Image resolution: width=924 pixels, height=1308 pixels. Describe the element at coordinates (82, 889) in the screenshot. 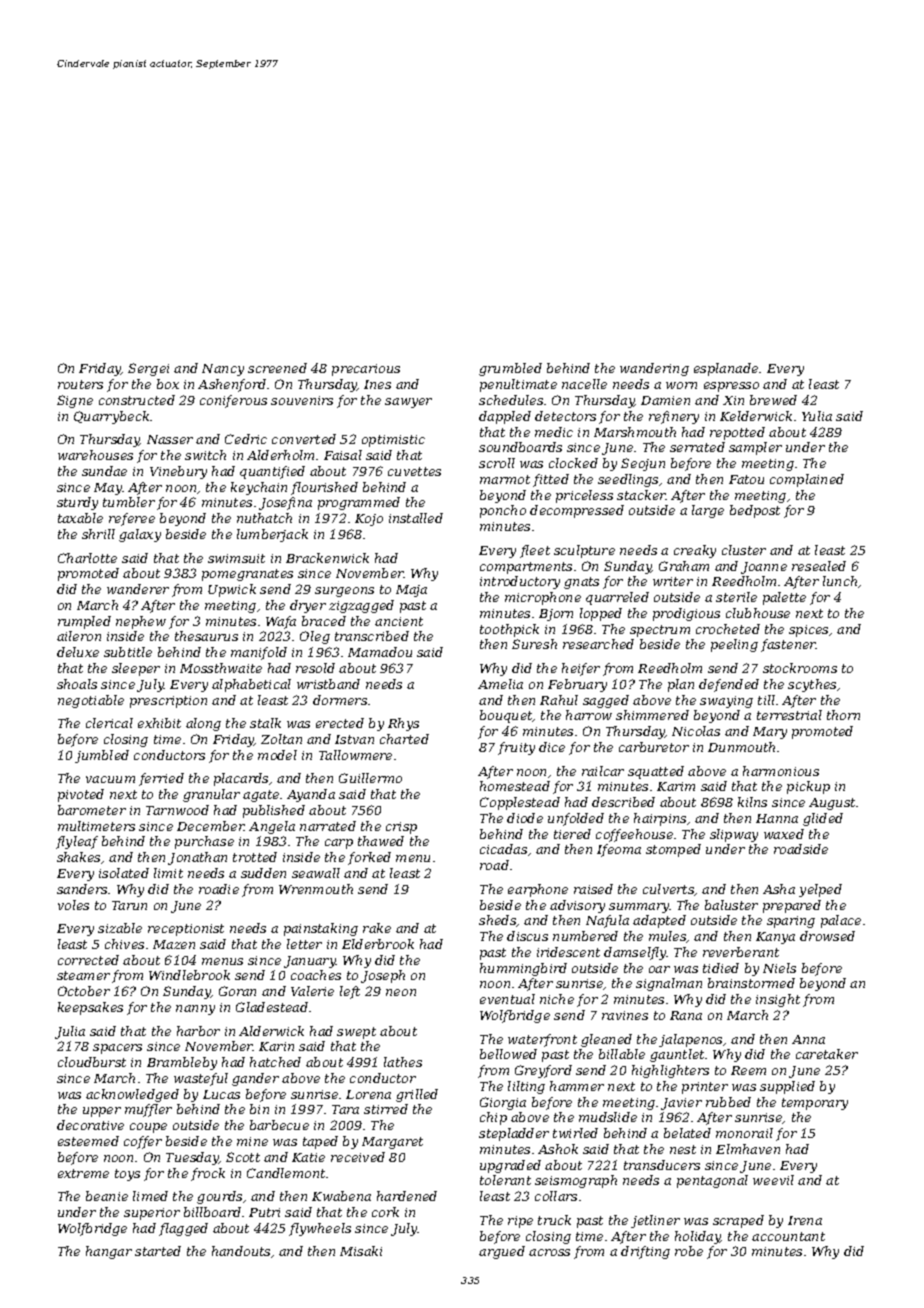

I see `sanders` at that location.
